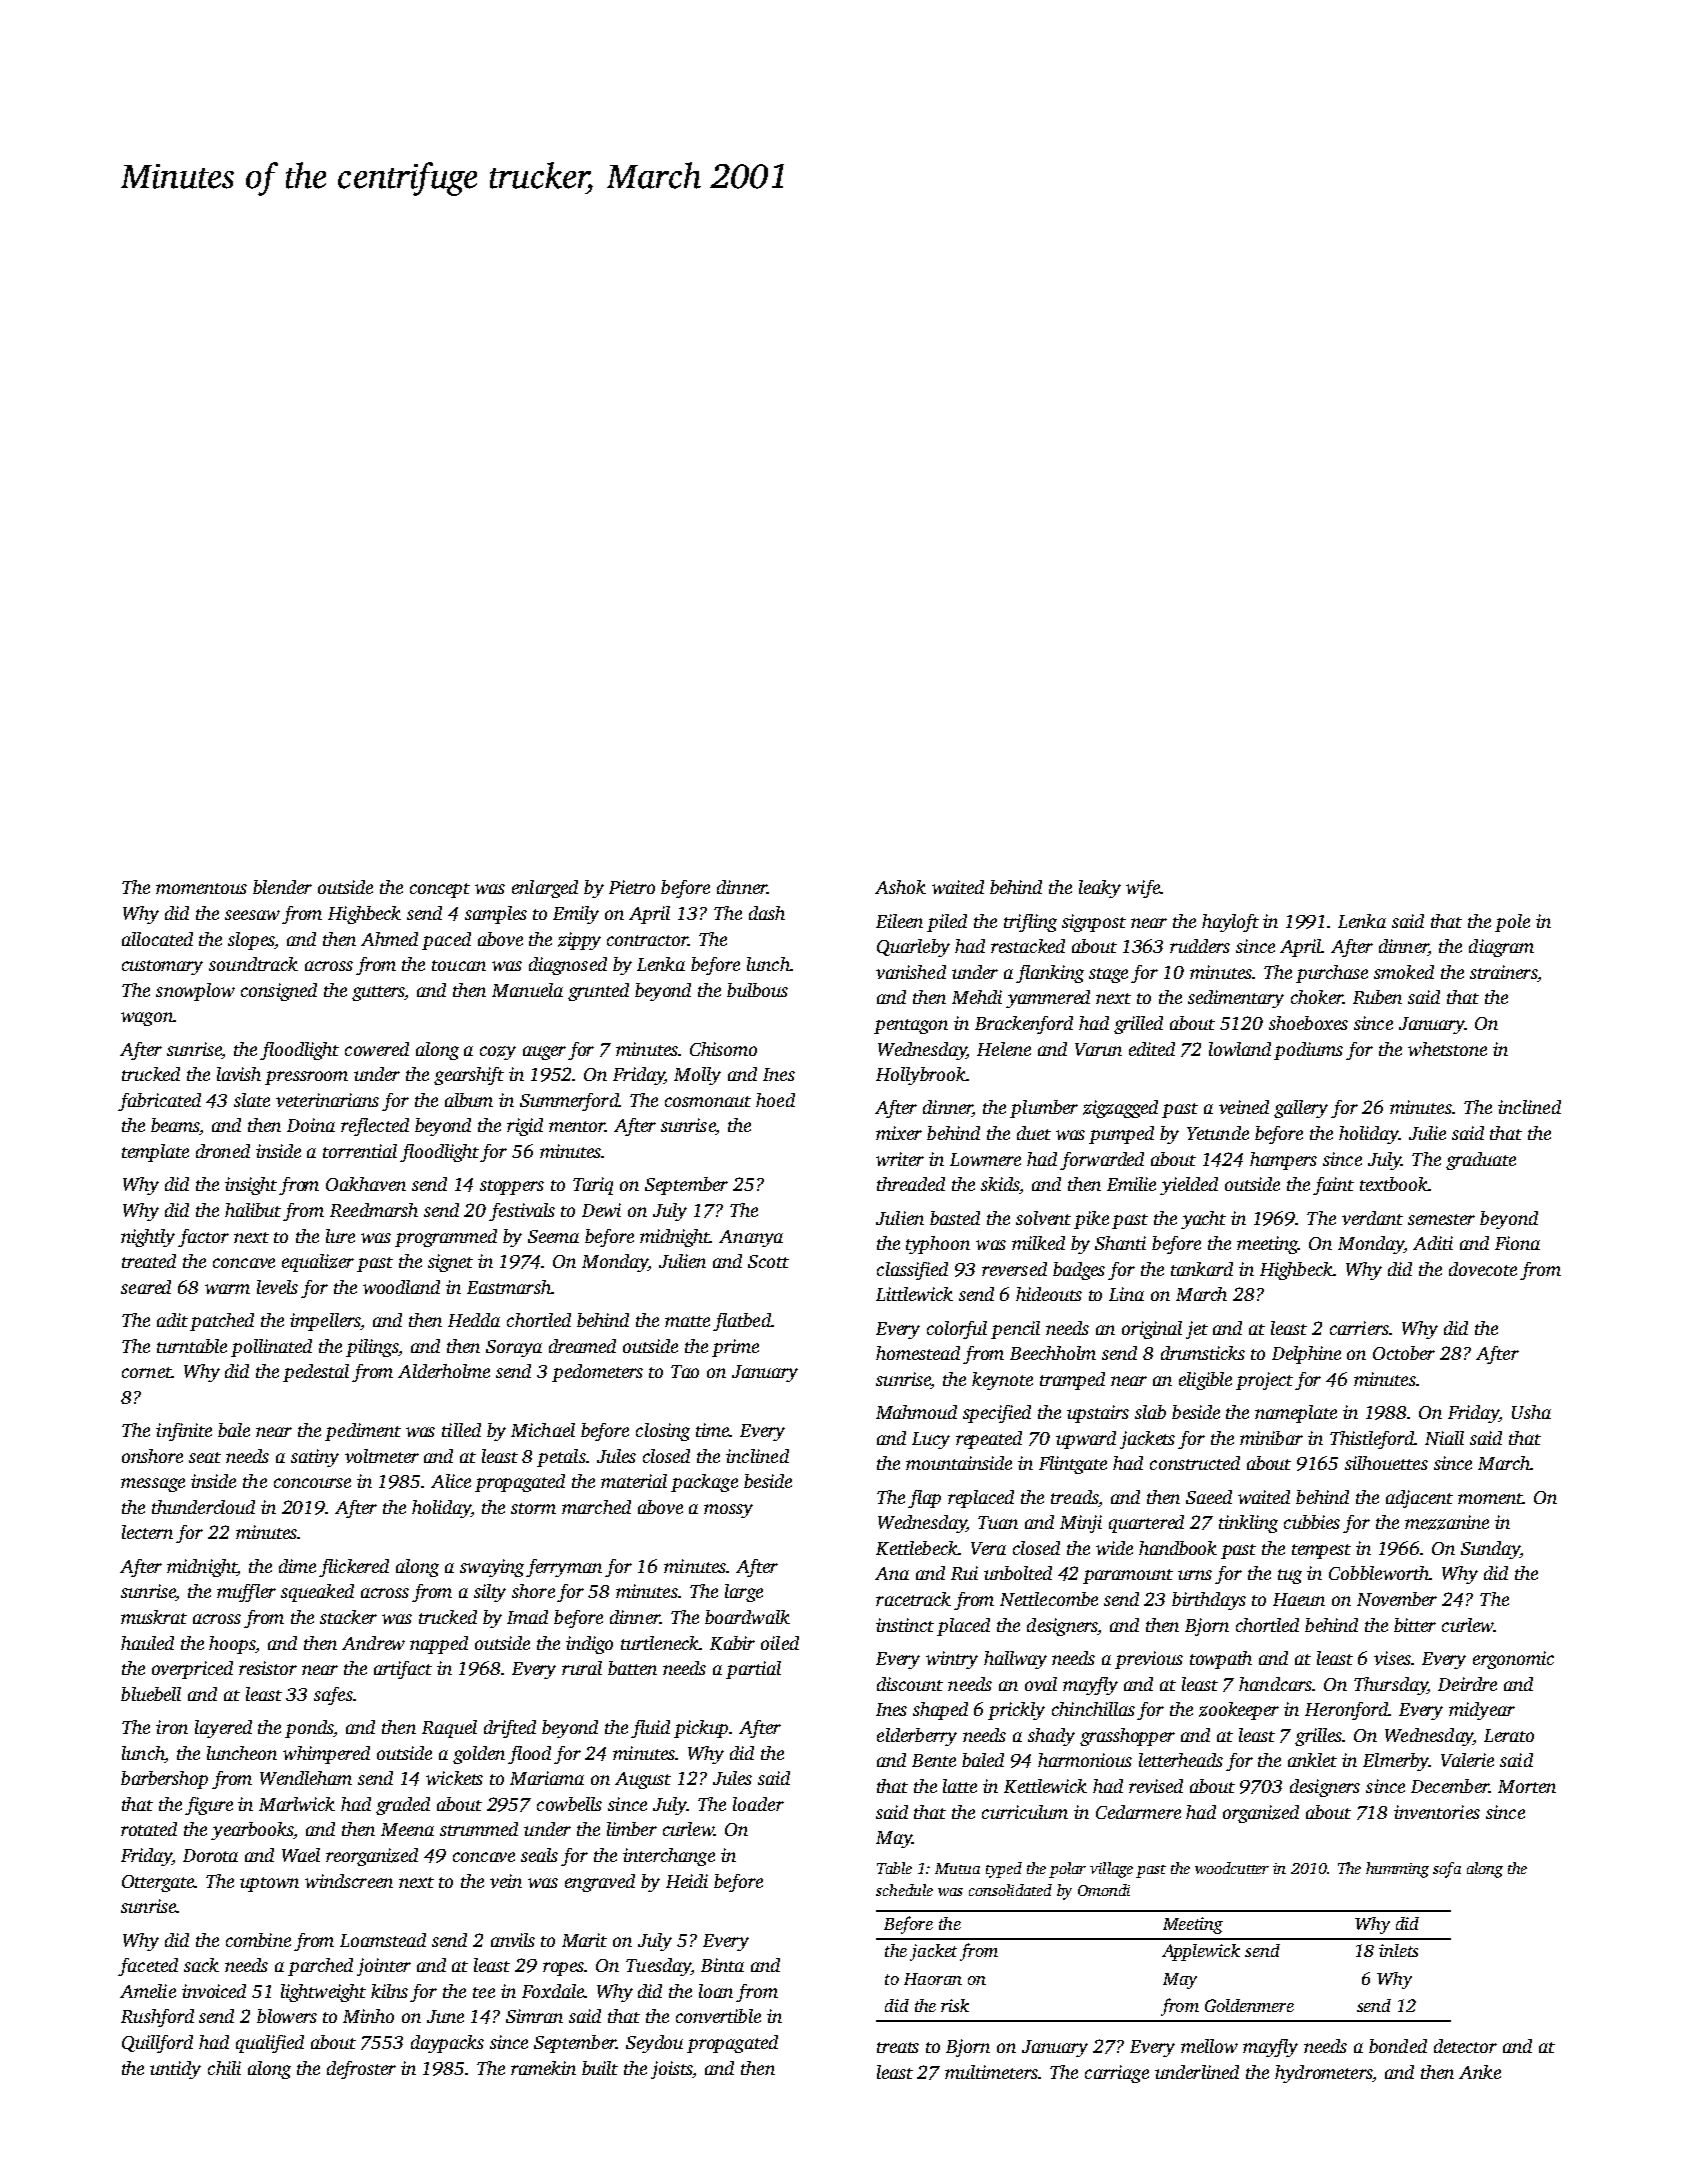 The image size is (1683, 2178). What do you see at coordinates (577, 1126) in the page?
I see `mentor` at bounding box center [577, 1126].
